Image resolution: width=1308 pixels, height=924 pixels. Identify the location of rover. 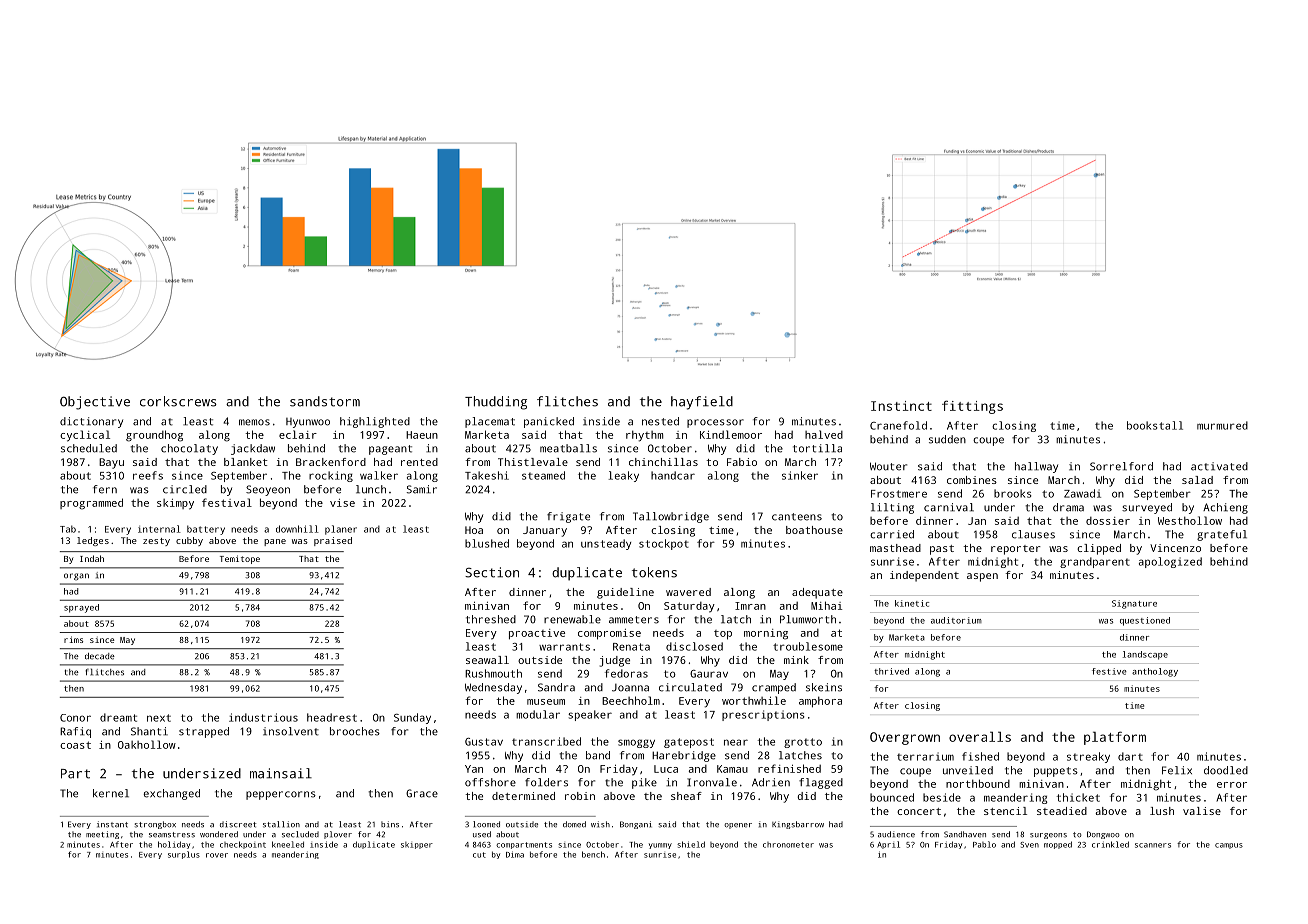
(217, 855).
